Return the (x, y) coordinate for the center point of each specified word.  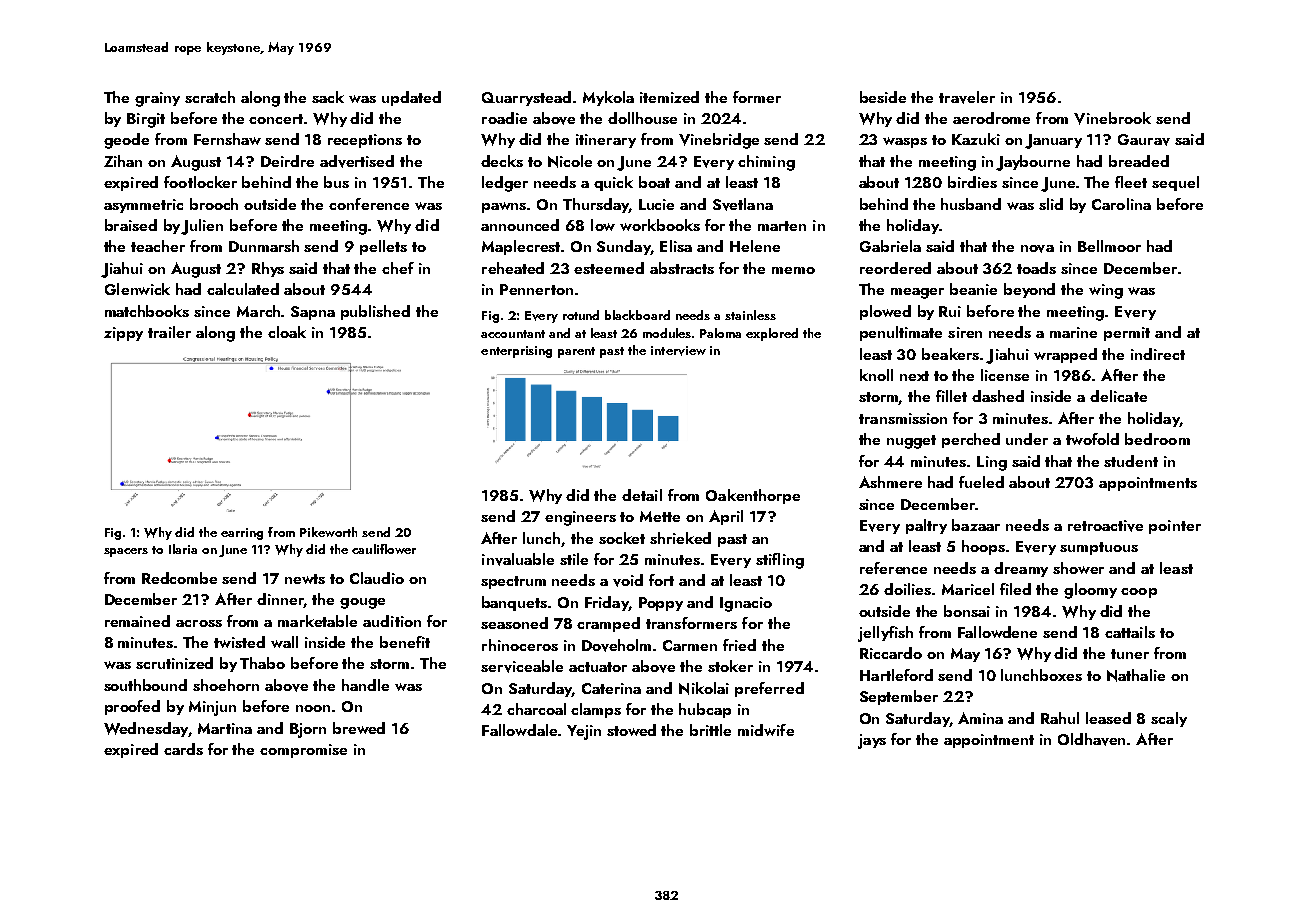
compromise (303, 751)
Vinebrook (1112, 118)
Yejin (584, 732)
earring (242, 534)
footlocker (200, 182)
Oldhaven (1091, 739)
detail (642, 495)
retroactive (1105, 526)
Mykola (608, 98)
